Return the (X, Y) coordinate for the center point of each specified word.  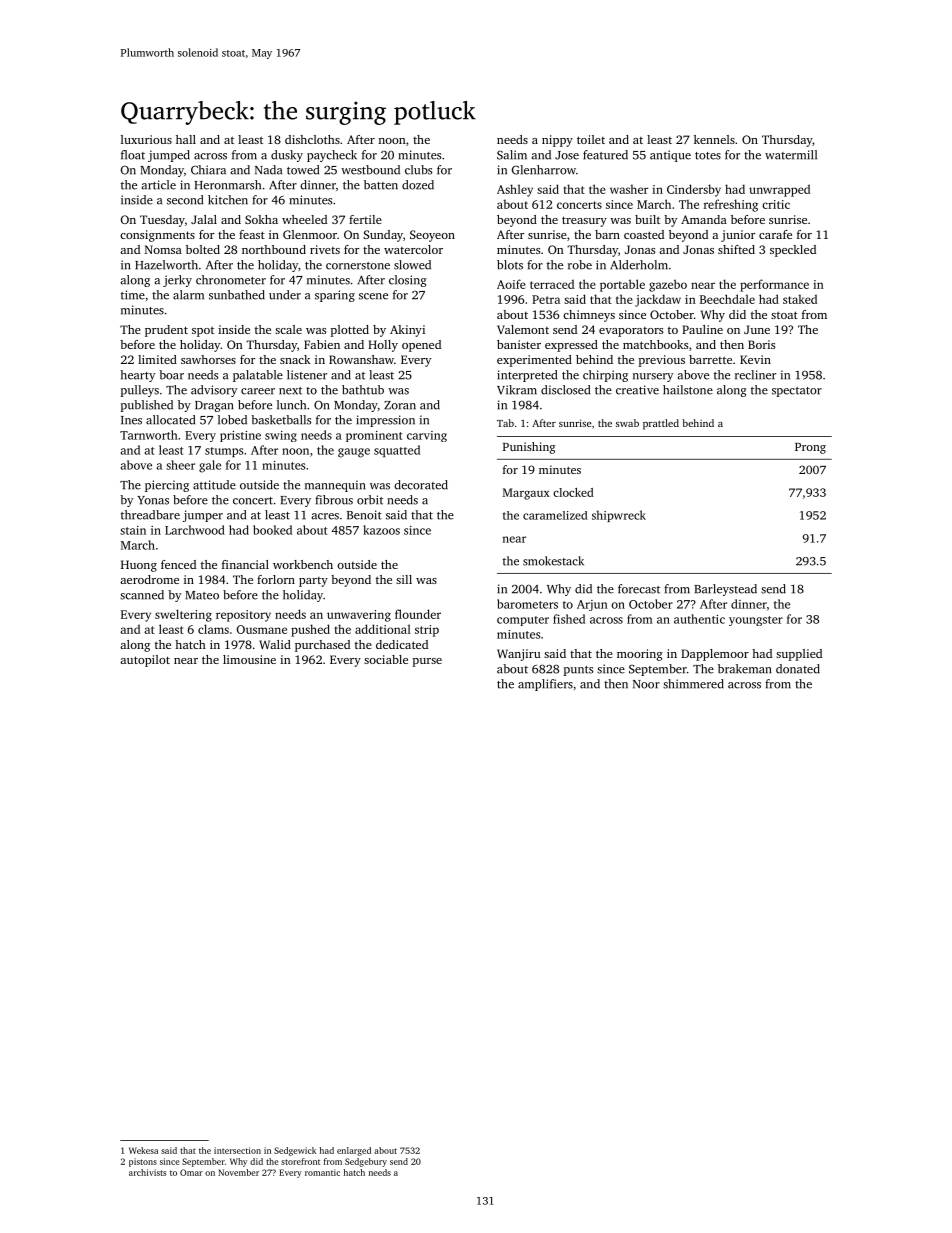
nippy (557, 141)
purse (427, 662)
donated (798, 669)
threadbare (150, 515)
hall (186, 139)
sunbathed (237, 295)
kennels (714, 139)
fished (569, 619)
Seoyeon (432, 236)
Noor (646, 684)
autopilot (145, 661)
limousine (249, 659)
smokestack (553, 561)
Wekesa (143, 1150)
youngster (756, 621)
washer (629, 189)
